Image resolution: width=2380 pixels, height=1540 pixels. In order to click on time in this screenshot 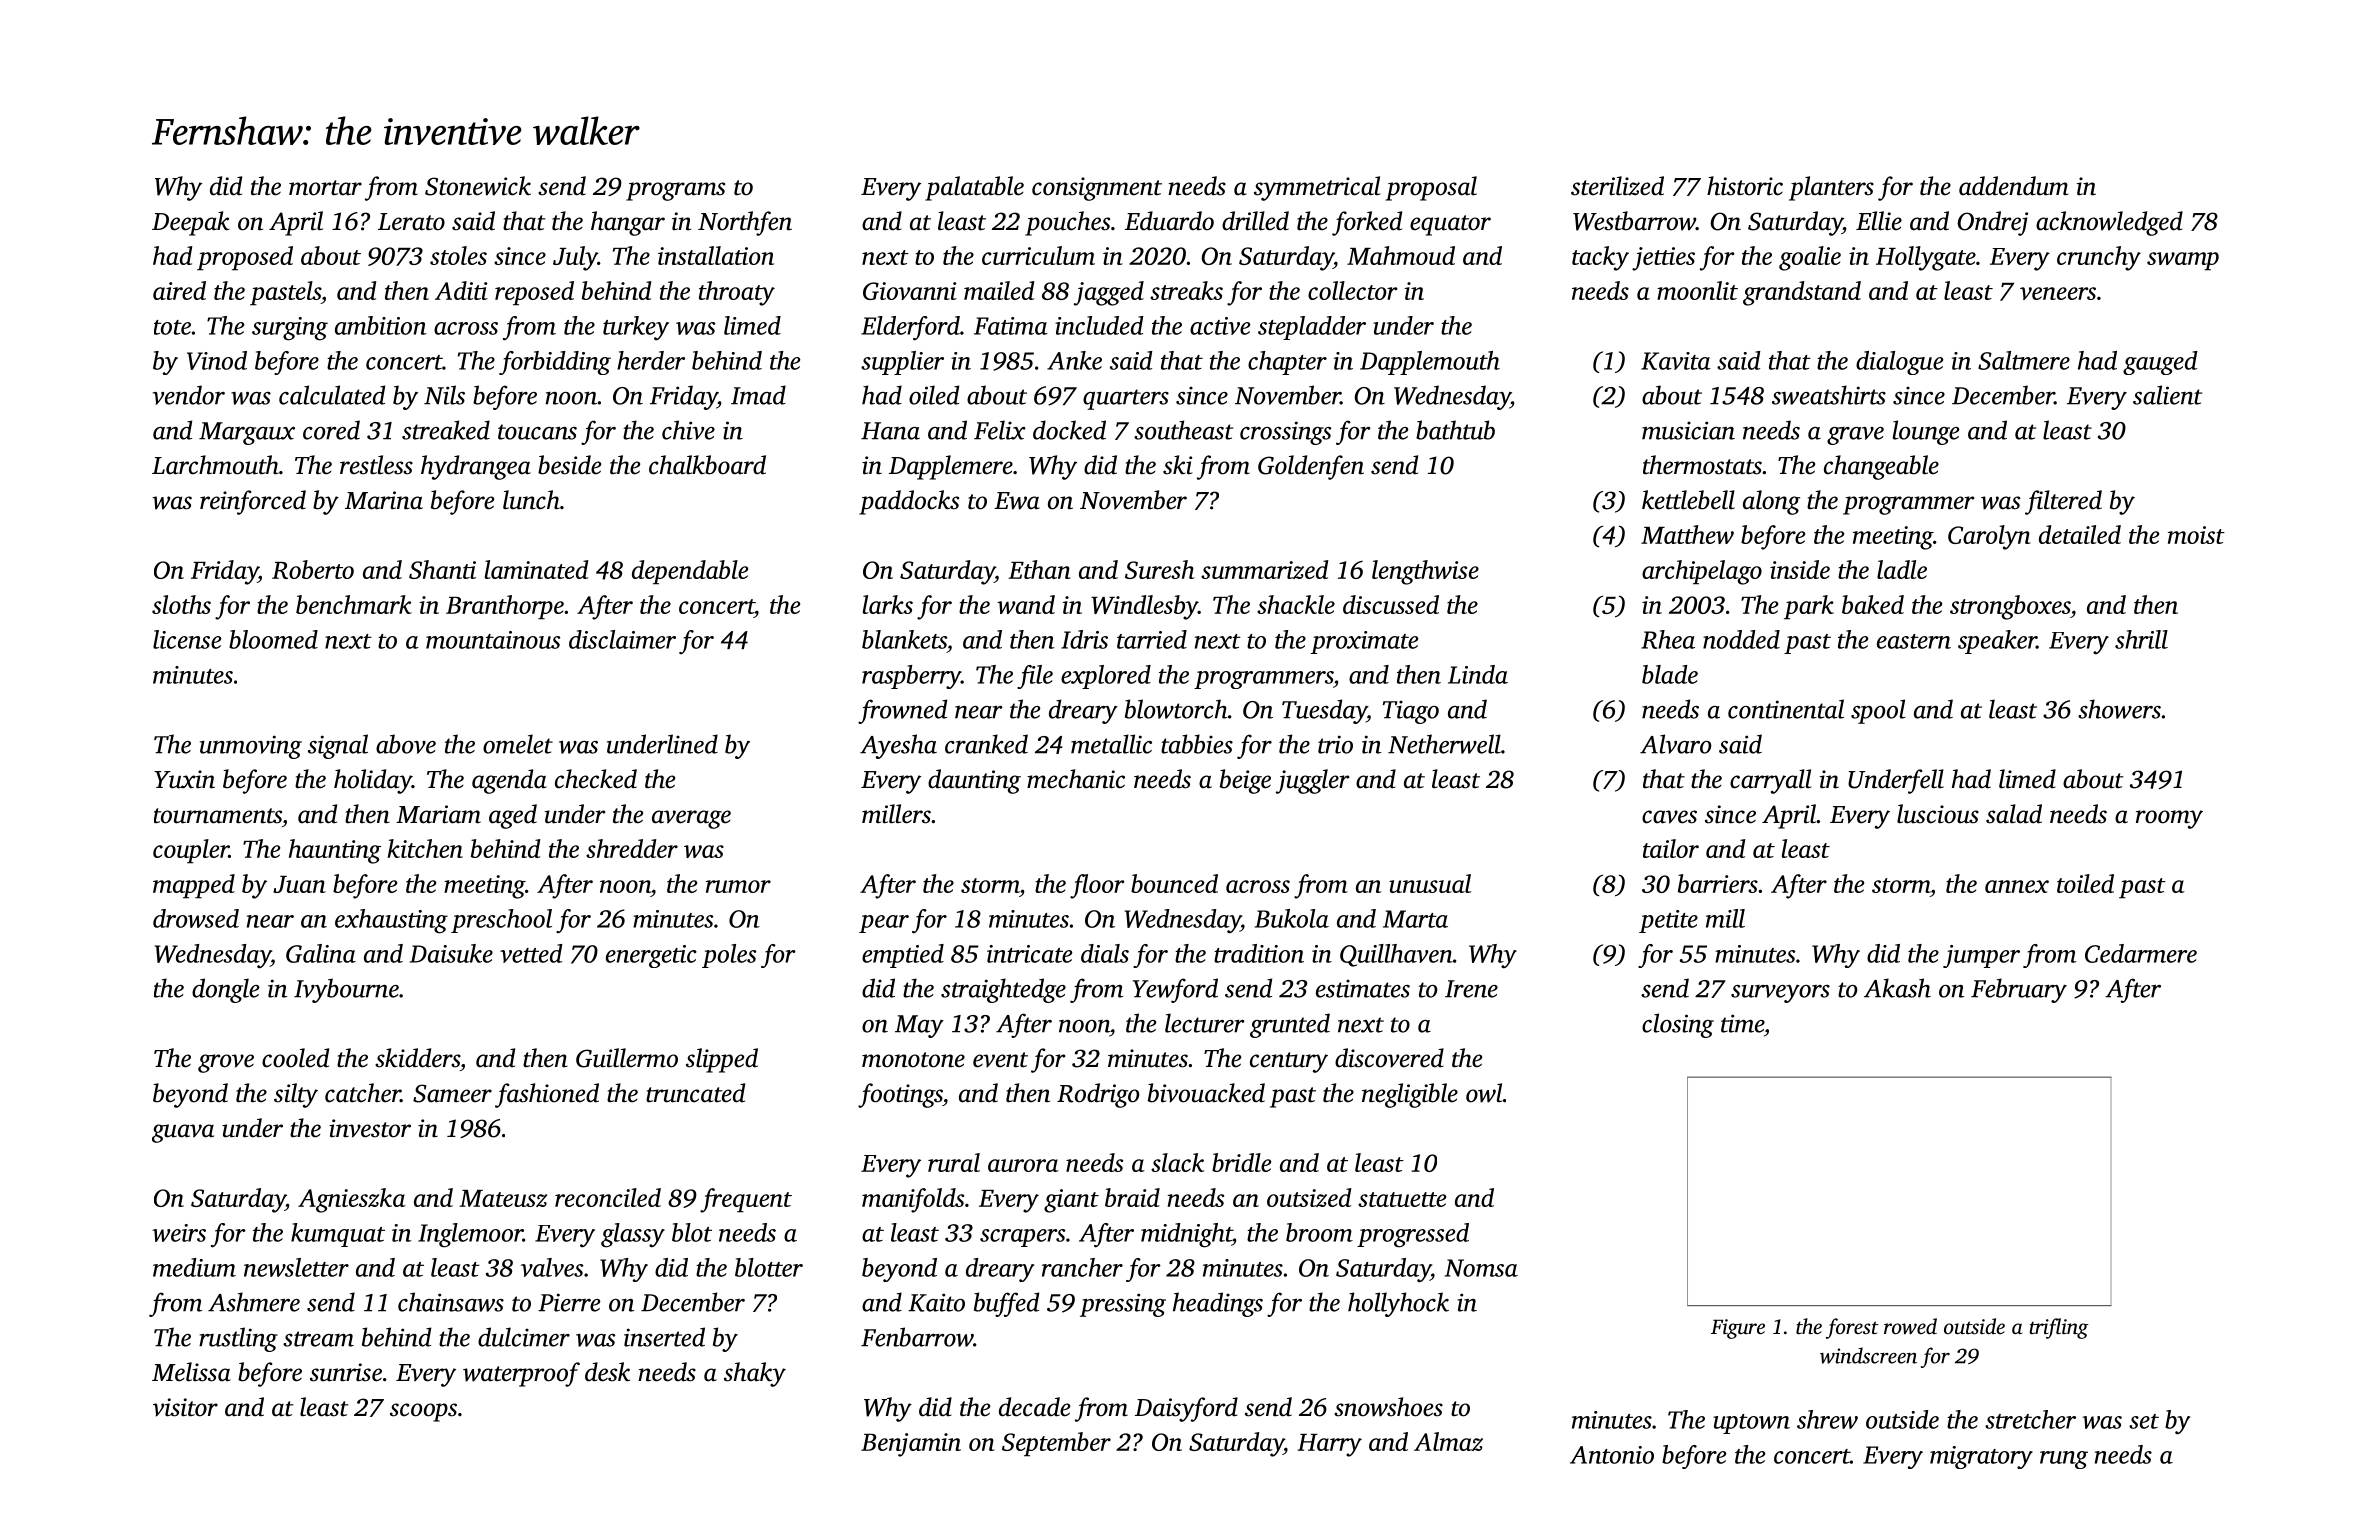, I will do `click(1742, 1023)`.
